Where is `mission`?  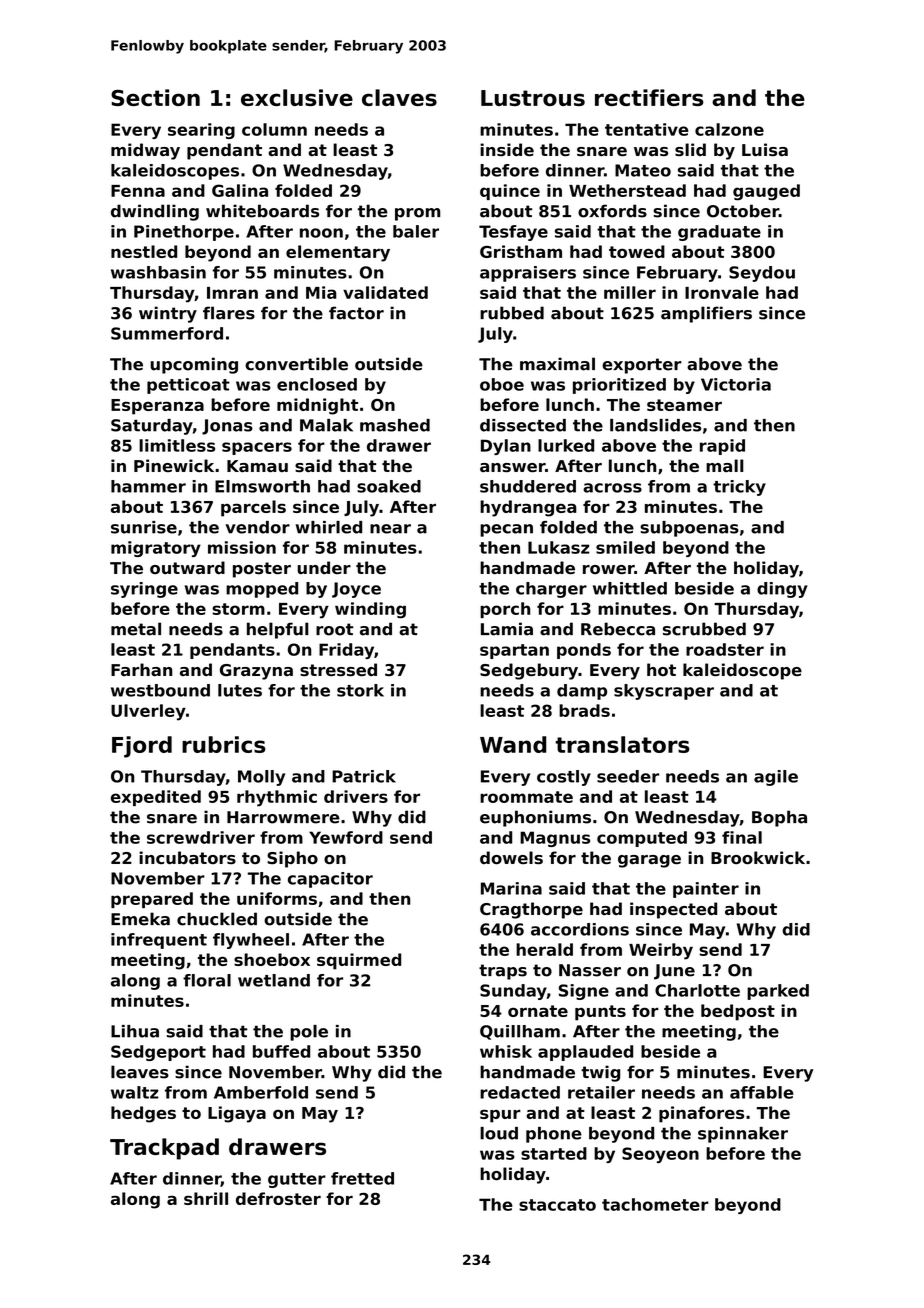 mission is located at coordinates (242, 547).
